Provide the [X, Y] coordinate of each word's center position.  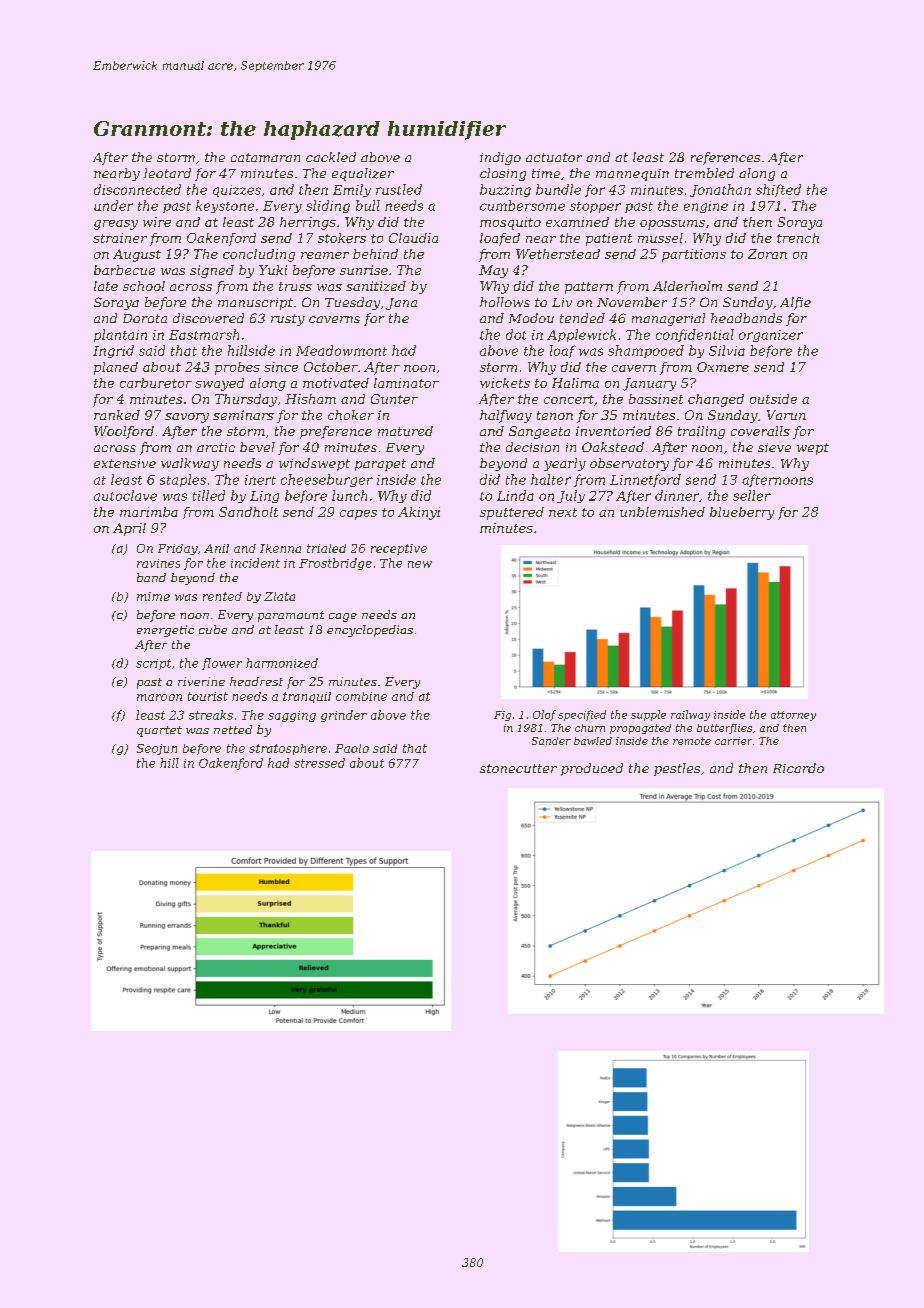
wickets [505, 383]
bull [368, 205]
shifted [778, 190]
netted [233, 729]
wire [157, 222]
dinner [677, 495]
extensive [125, 463]
